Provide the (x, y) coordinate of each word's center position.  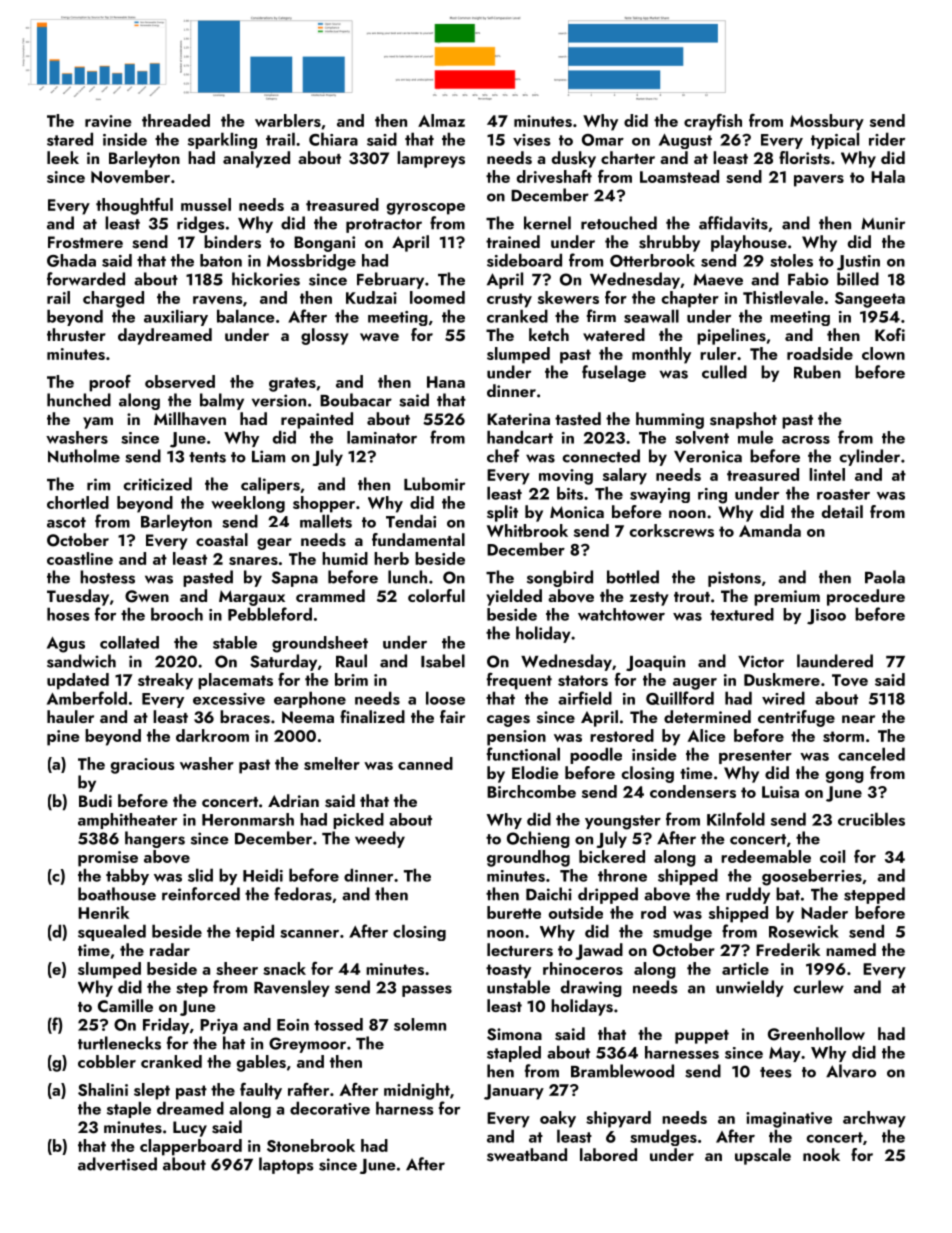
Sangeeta (870, 300)
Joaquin (655, 663)
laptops (286, 1165)
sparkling (222, 140)
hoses (68, 614)
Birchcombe (531, 791)
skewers (568, 297)
